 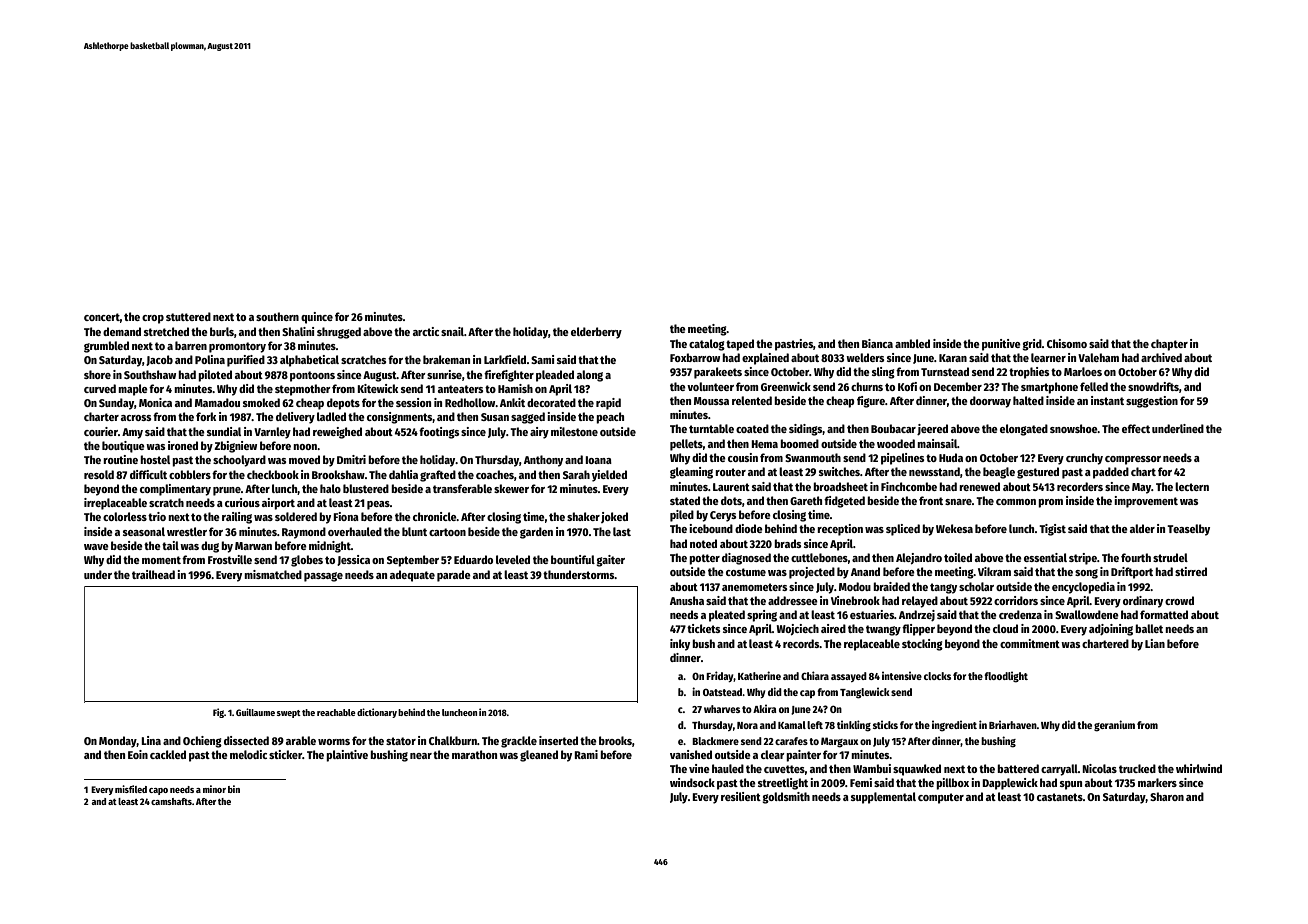 What do you see at coordinates (692, 782) in the image?
I see `windsock` at bounding box center [692, 782].
